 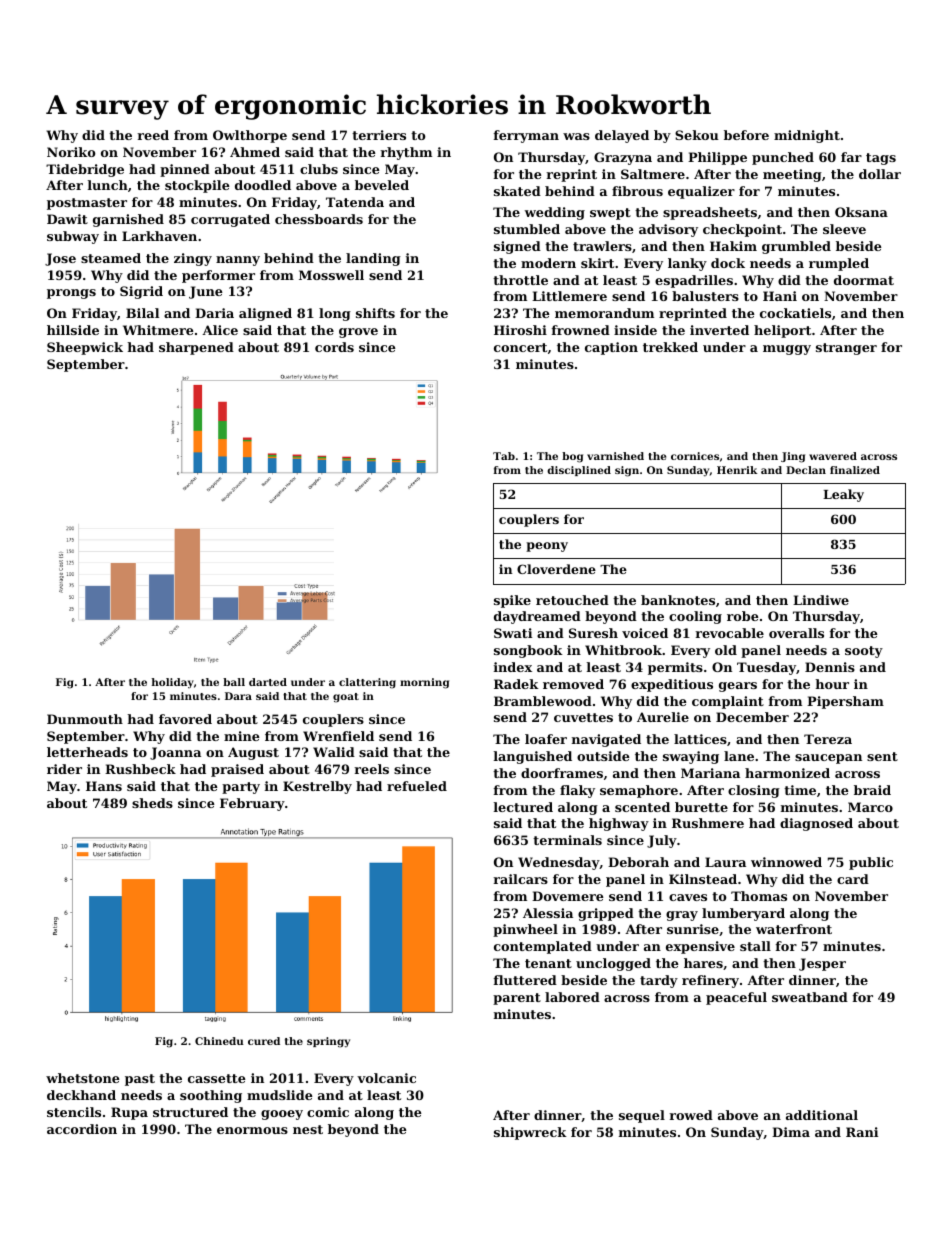 I want to click on Declan, so click(x=806, y=470).
